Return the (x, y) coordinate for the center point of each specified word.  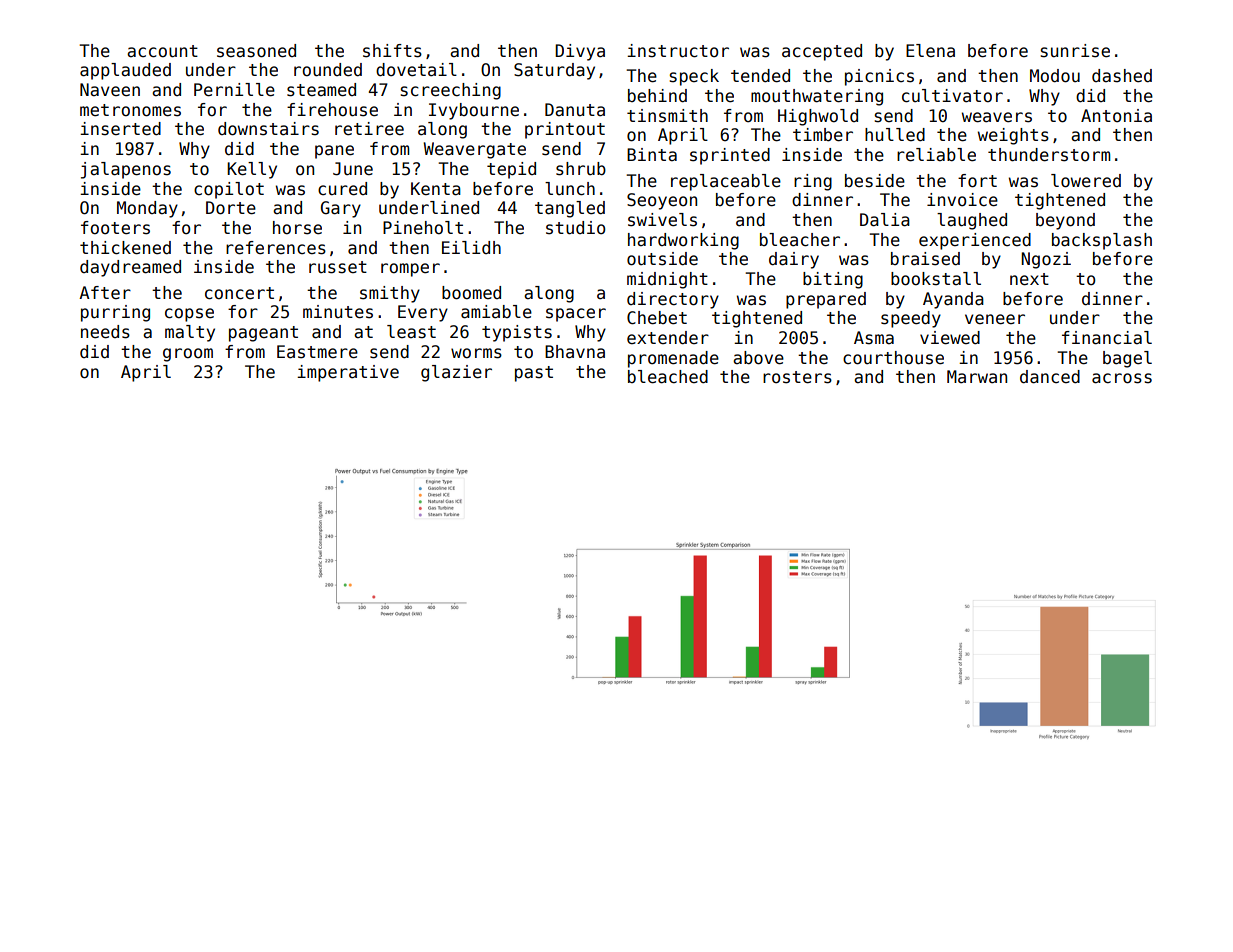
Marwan (977, 377)
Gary (341, 209)
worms (476, 353)
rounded (328, 70)
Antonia (1116, 116)
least (411, 332)
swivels (662, 220)
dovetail (416, 70)
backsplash (1102, 241)
